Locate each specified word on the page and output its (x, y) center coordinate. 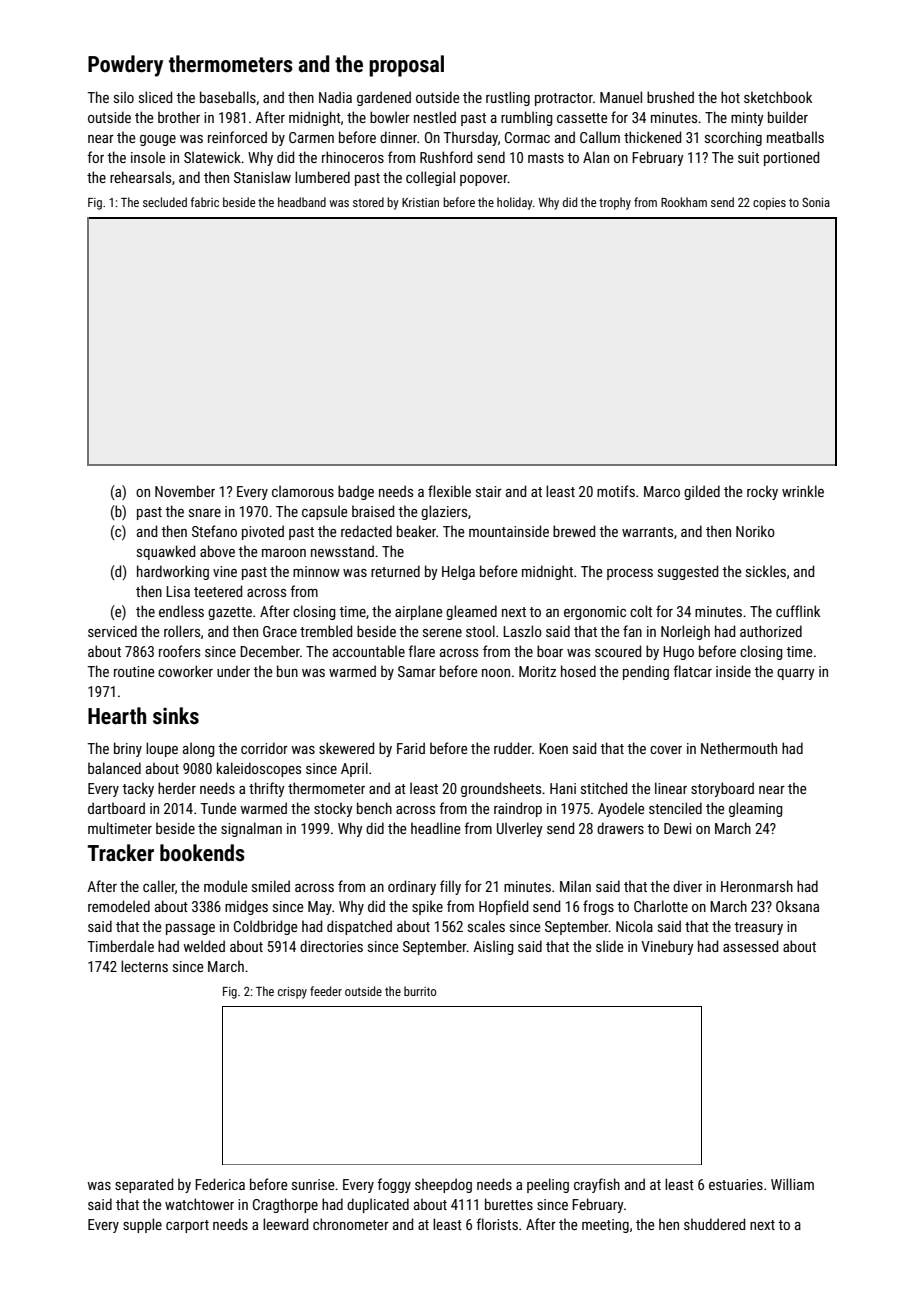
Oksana (797, 906)
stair (489, 491)
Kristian (420, 202)
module (226, 886)
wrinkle (803, 491)
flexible (449, 491)
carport (187, 1226)
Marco (662, 491)
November (185, 491)
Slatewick (212, 157)
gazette (230, 613)
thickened (652, 137)
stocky (333, 809)
